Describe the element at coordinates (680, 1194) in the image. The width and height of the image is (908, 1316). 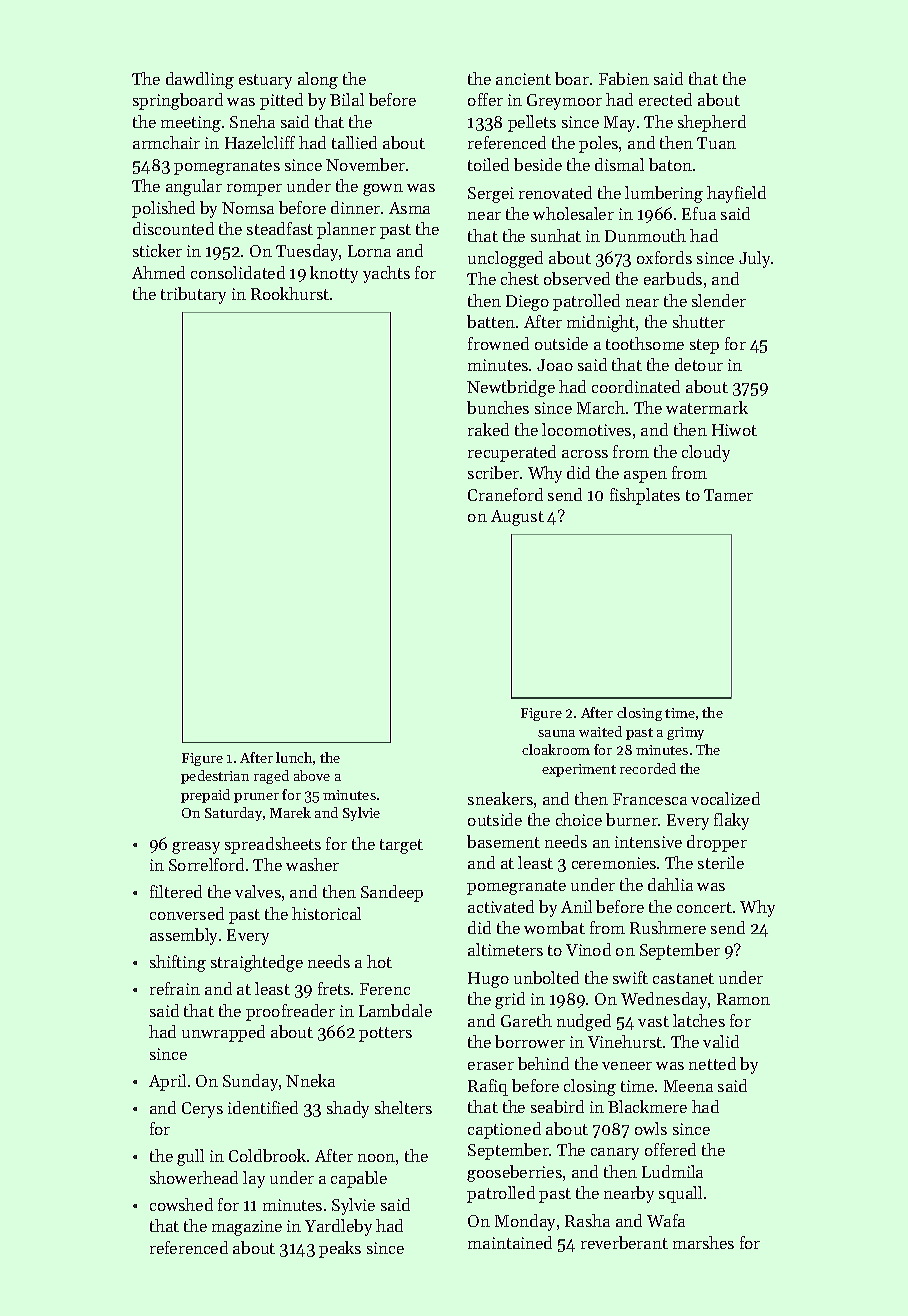
I see `squall` at that location.
